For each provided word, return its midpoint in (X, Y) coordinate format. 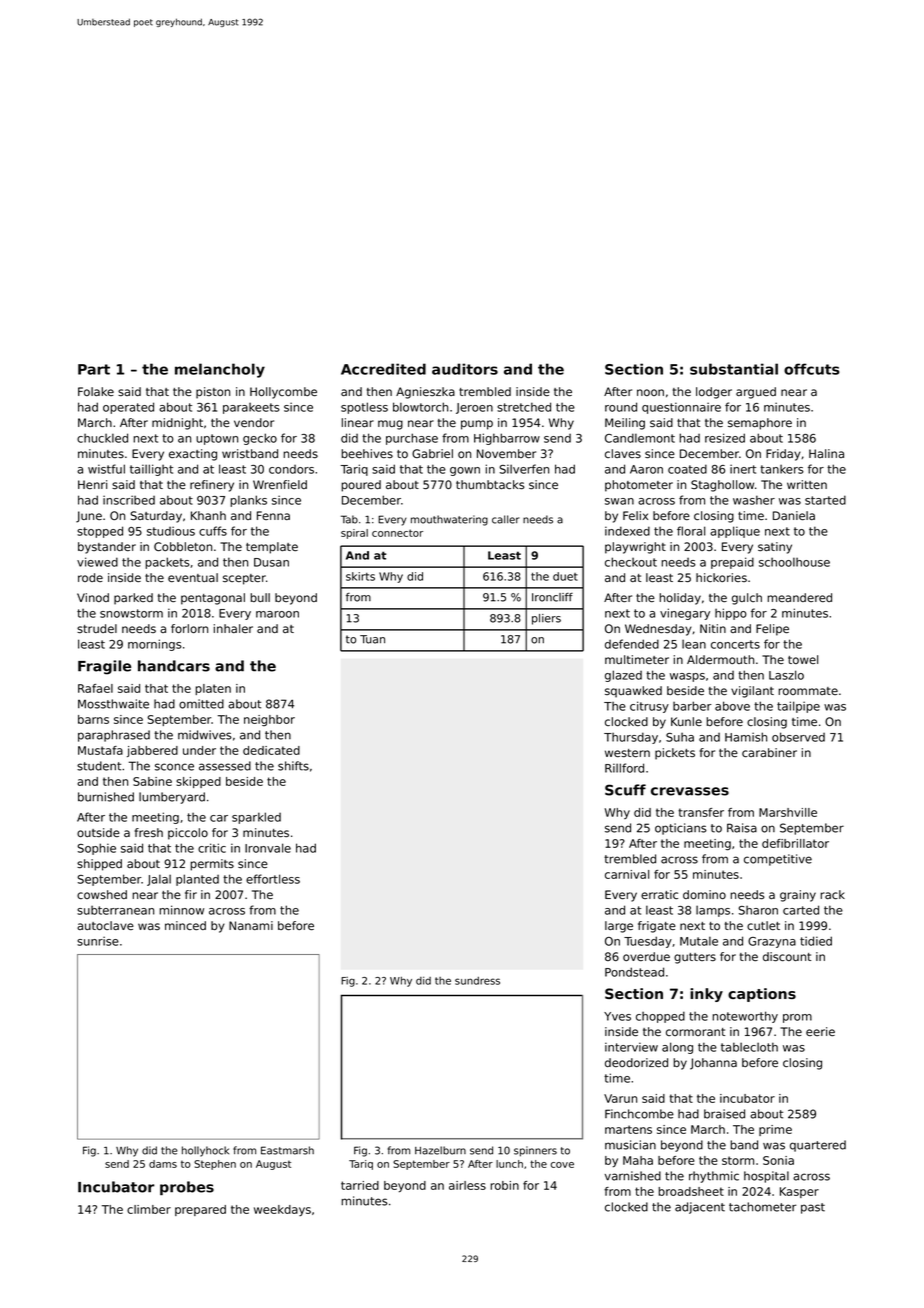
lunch (509, 1164)
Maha (638, 1160)
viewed (97, 562)
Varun (620, 1098)
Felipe (772, 630)
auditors (465, 369)
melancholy (220, 370)
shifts (293, 766)
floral (691, 531)
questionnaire (681, 408)
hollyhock (205, 1151)
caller (506, 519)
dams (163, 1164)
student (99, 766)
